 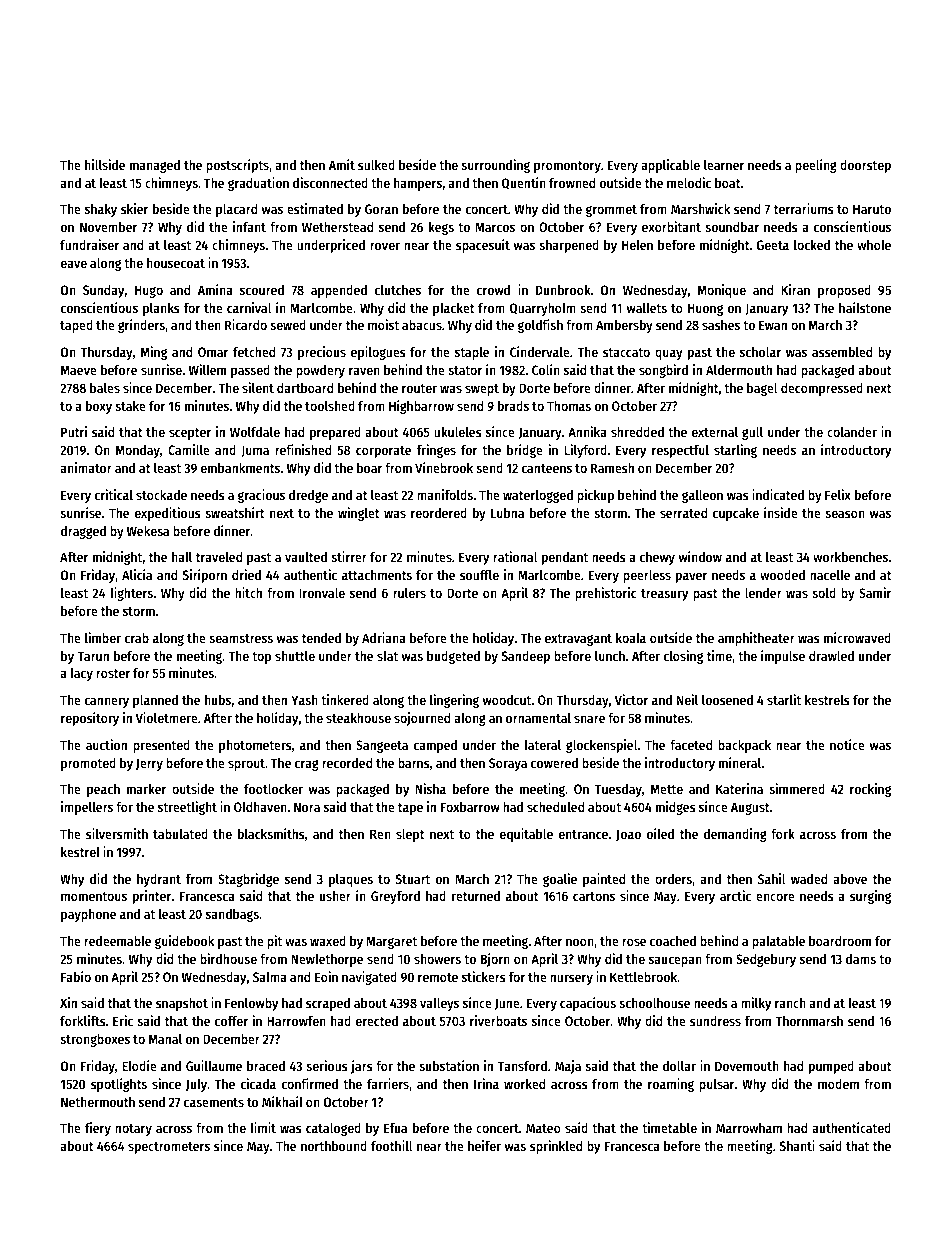 I want to click on critical, so click(x=114, y=494).
